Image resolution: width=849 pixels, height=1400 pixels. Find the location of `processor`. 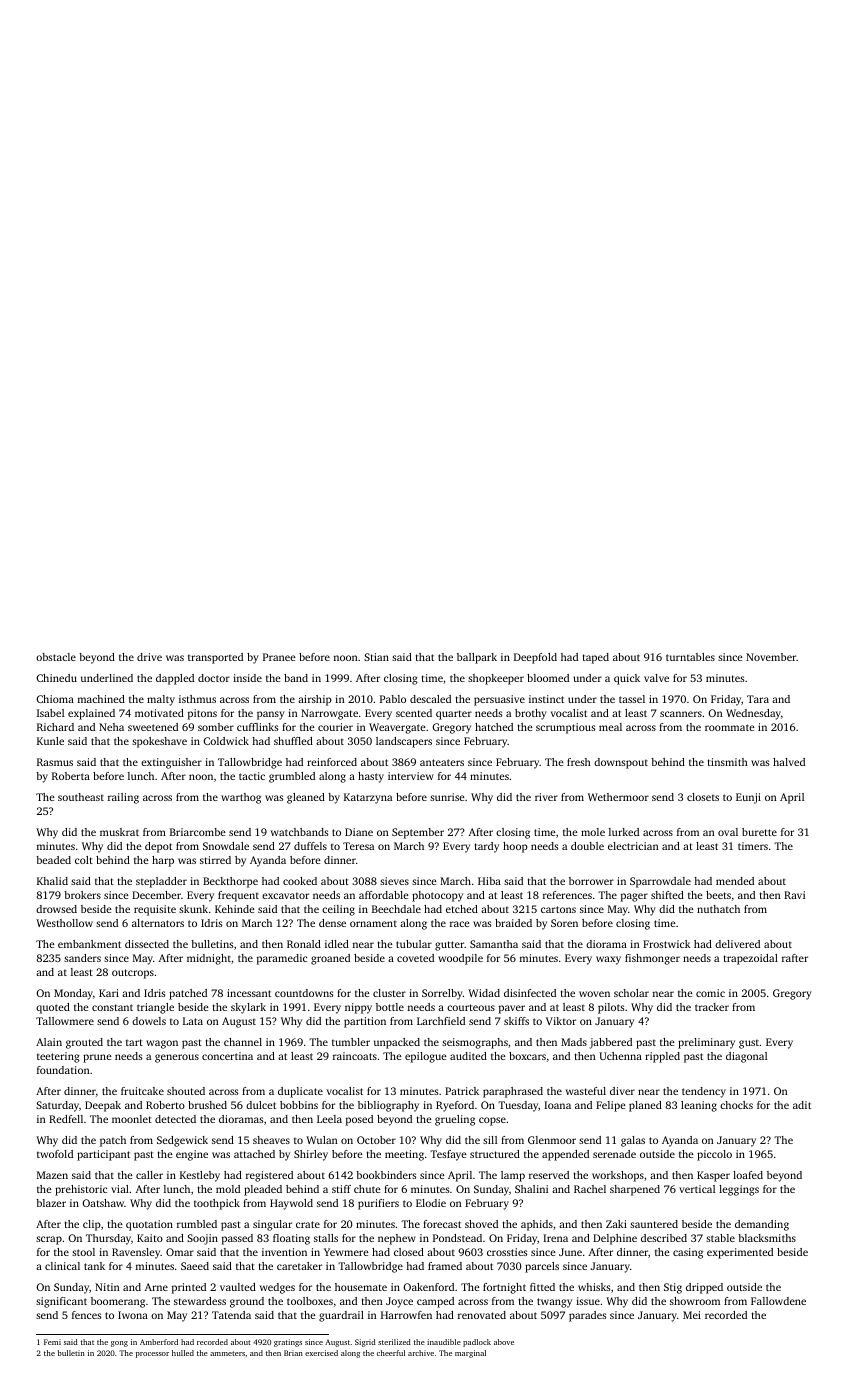

processor is located at coordinates (152, 1355).
